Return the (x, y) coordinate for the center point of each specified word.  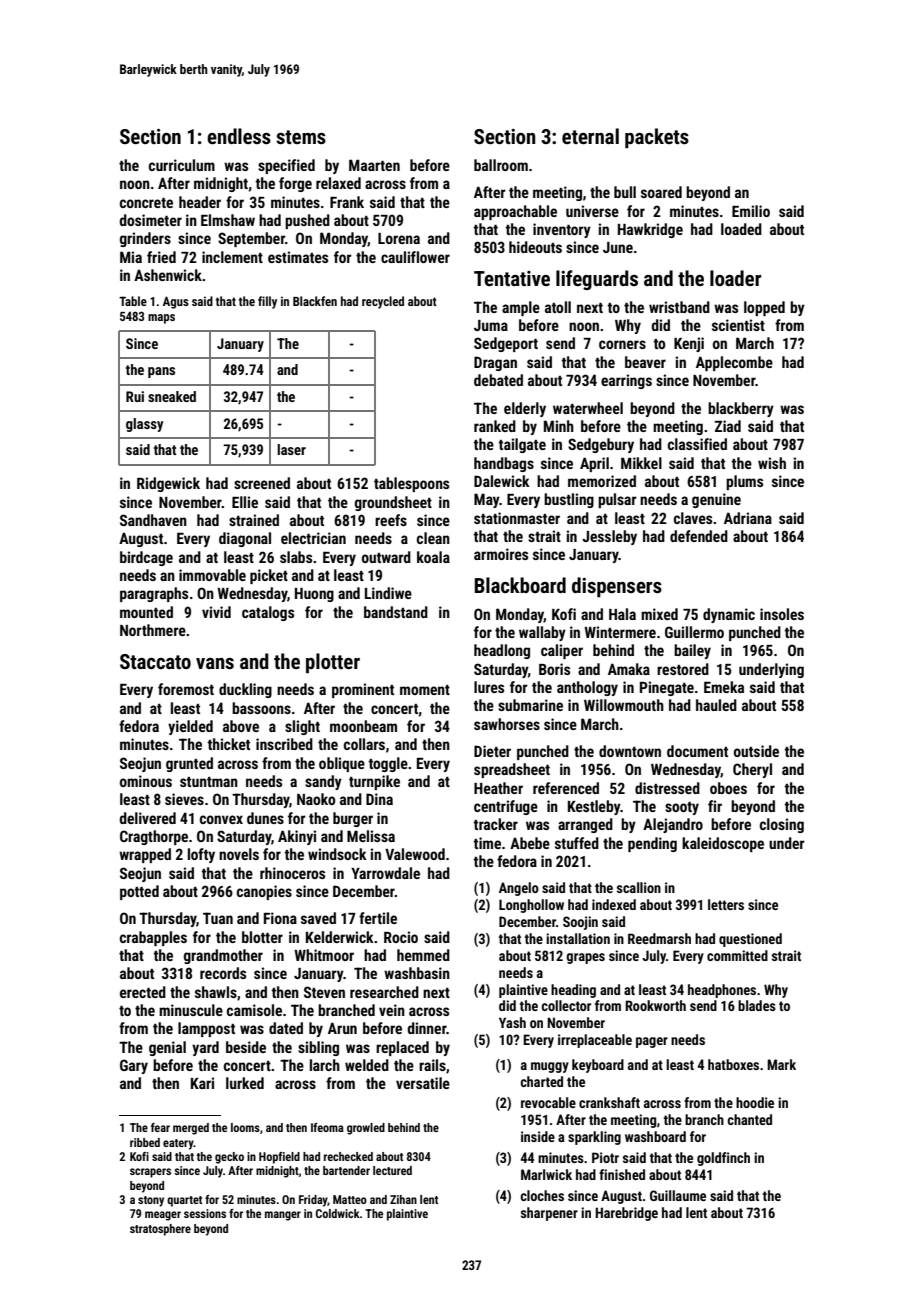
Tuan (218, 918)
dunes (265, 818)
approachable (515, 212)
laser (291, 449)
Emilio (751, 211)
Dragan (495, 363)
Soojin (580, 923)
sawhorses (507, 724)
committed (737, 955)
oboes (728, 788)
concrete (146, 203)
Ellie (245, 502)
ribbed (145, 1142)
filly (267, 302)
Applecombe (734, 363)
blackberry (741, 409)
